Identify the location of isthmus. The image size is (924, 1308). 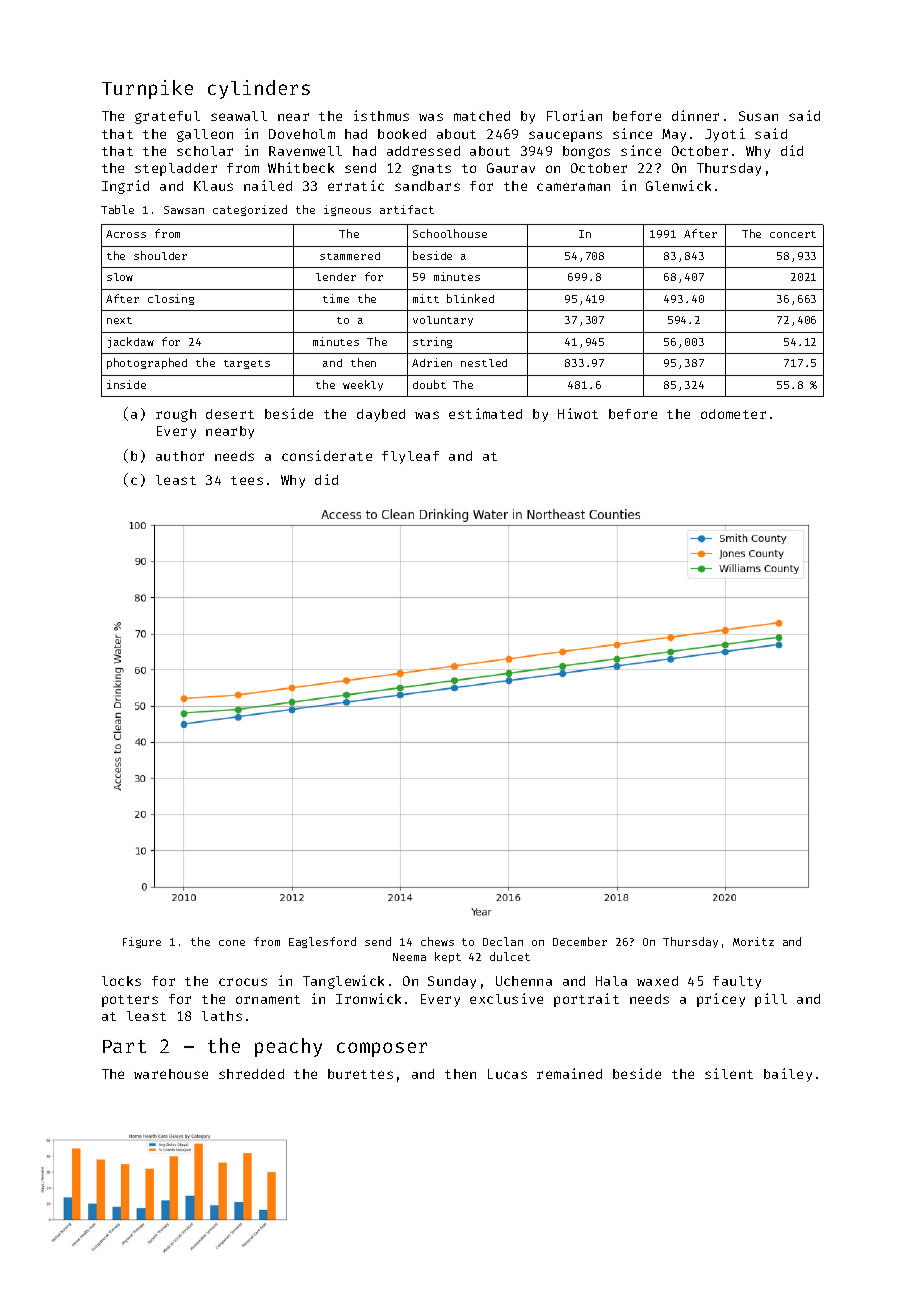
(381, 115).
